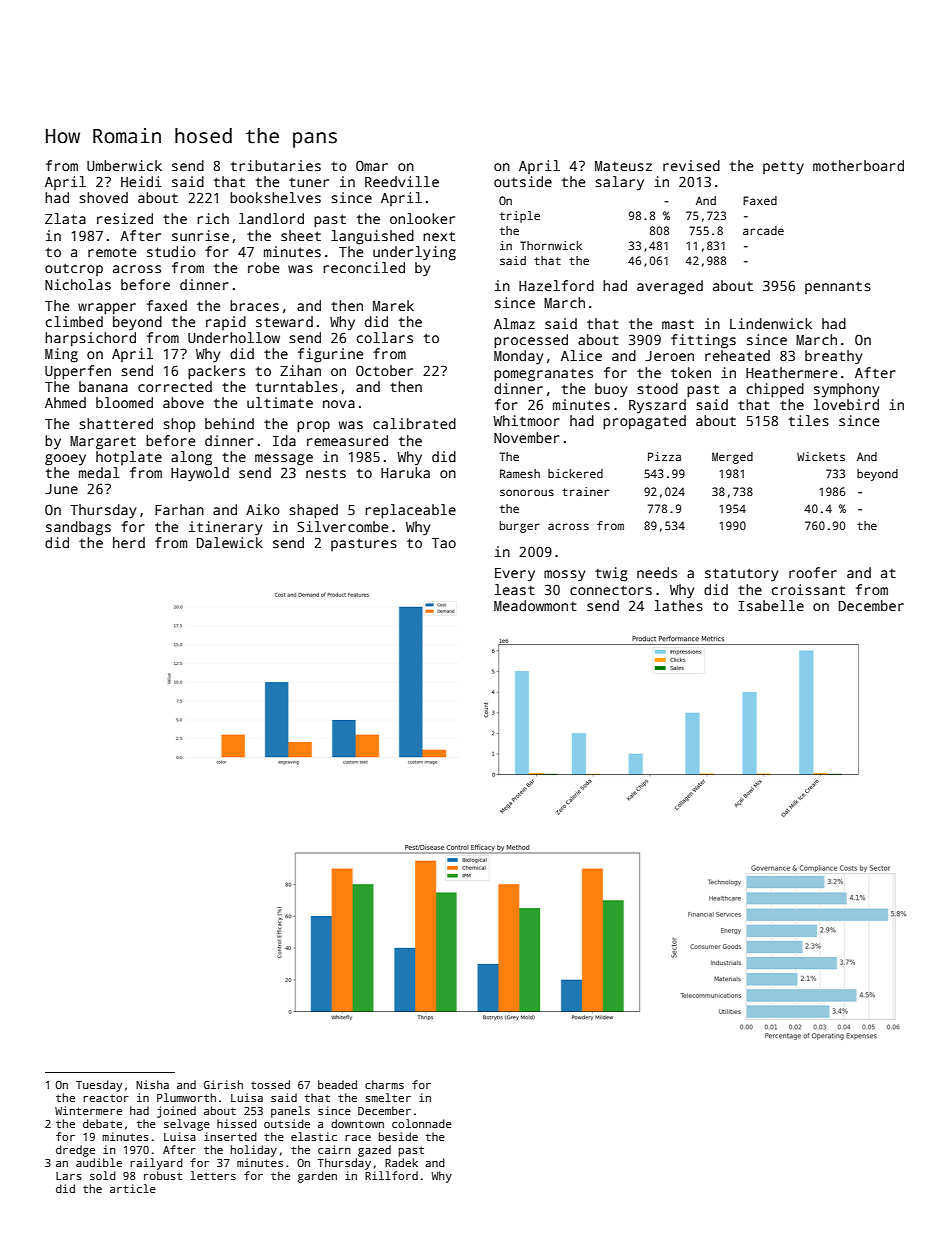  What do you see at coordinates (65, 402) in the screenshot?
I see `Ahmed` at bounding box center [65, 402].
